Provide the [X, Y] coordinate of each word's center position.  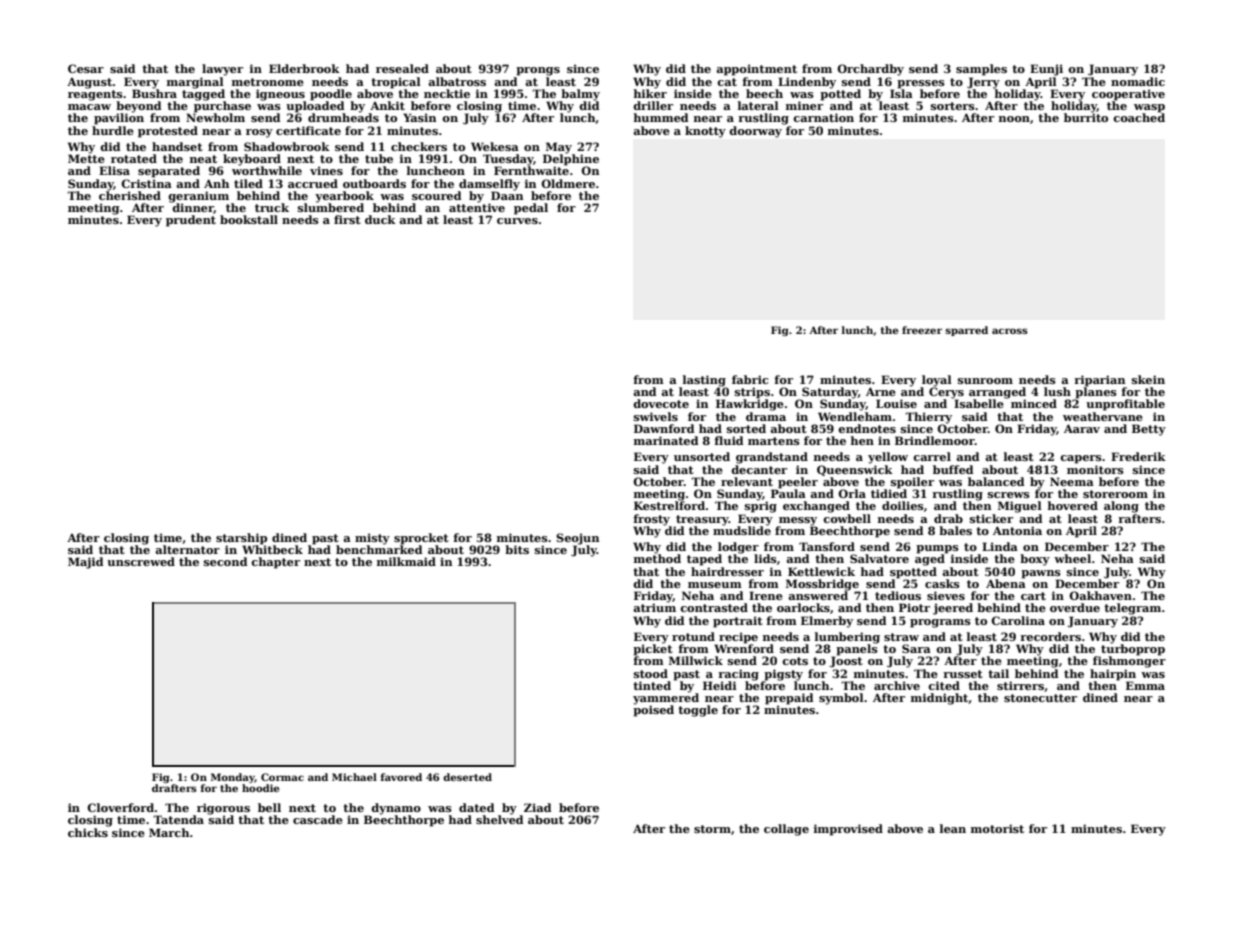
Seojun [577, 539]
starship [241, 539]
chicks [88, 832]
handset [177, 146]
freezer [922, 330]
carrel [932, 456]
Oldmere [568, 183]
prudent [191, 221]
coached [1139, 117]
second [226, 561]
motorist [997, 828]
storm [712, 829]
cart [1033, 596]
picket [653, 650]
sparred [966, 331]
